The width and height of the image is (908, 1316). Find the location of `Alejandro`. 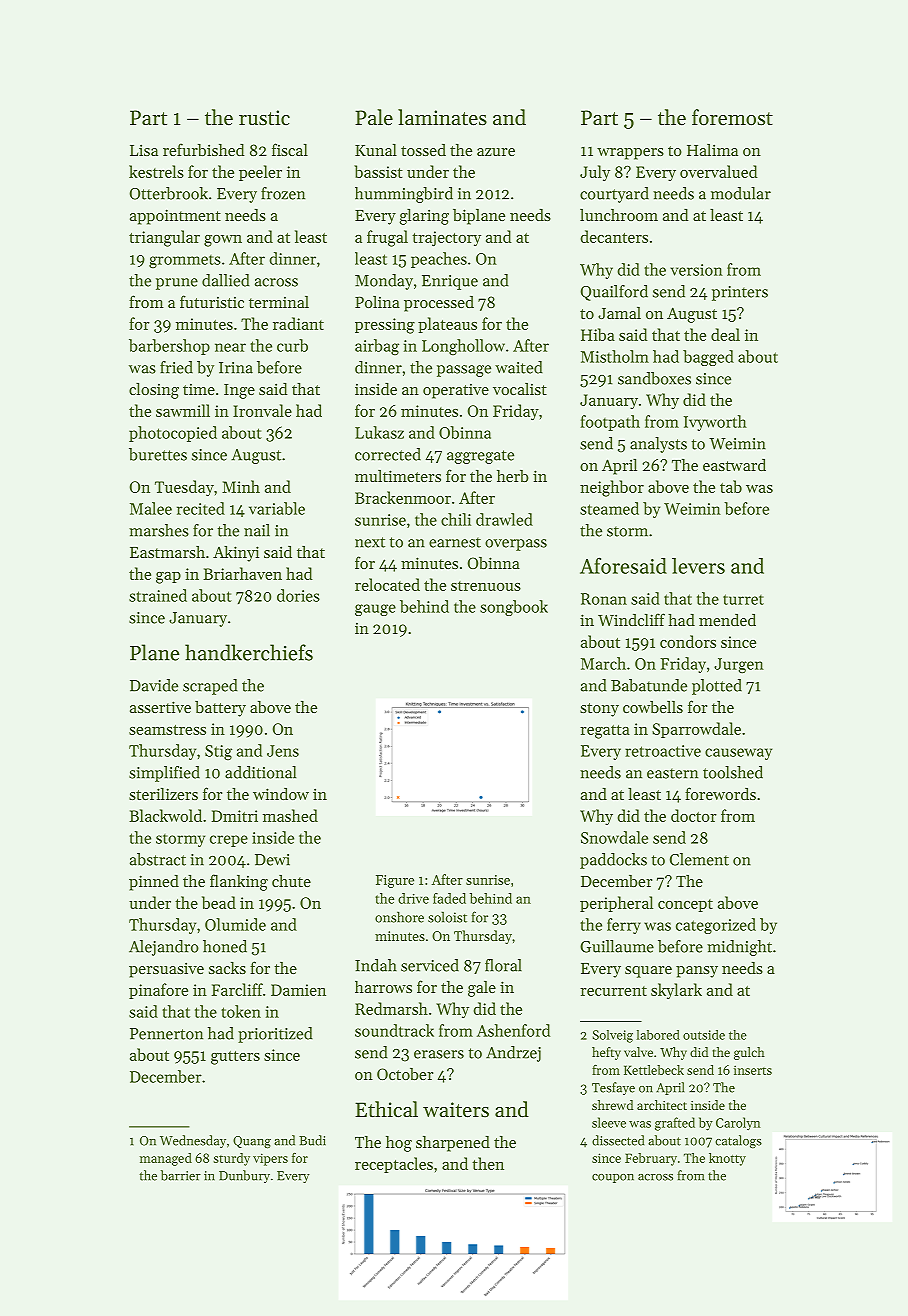

Alejandro is located at coordinates (164, 948).
